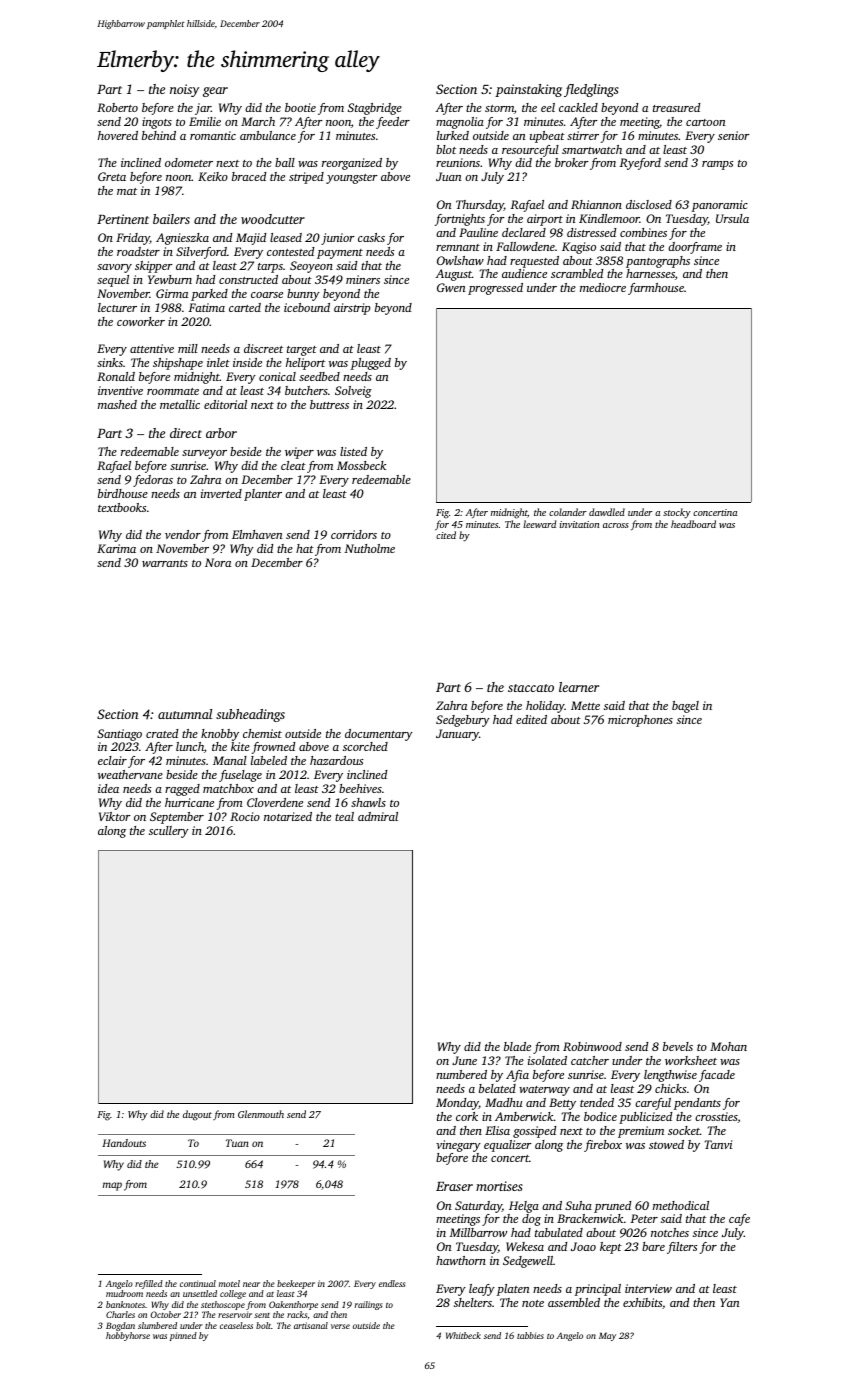  What do you see at coordinates (592, 1046) in the screenshot?
I see `Robinwood` at bounding box center [592, 1046].
